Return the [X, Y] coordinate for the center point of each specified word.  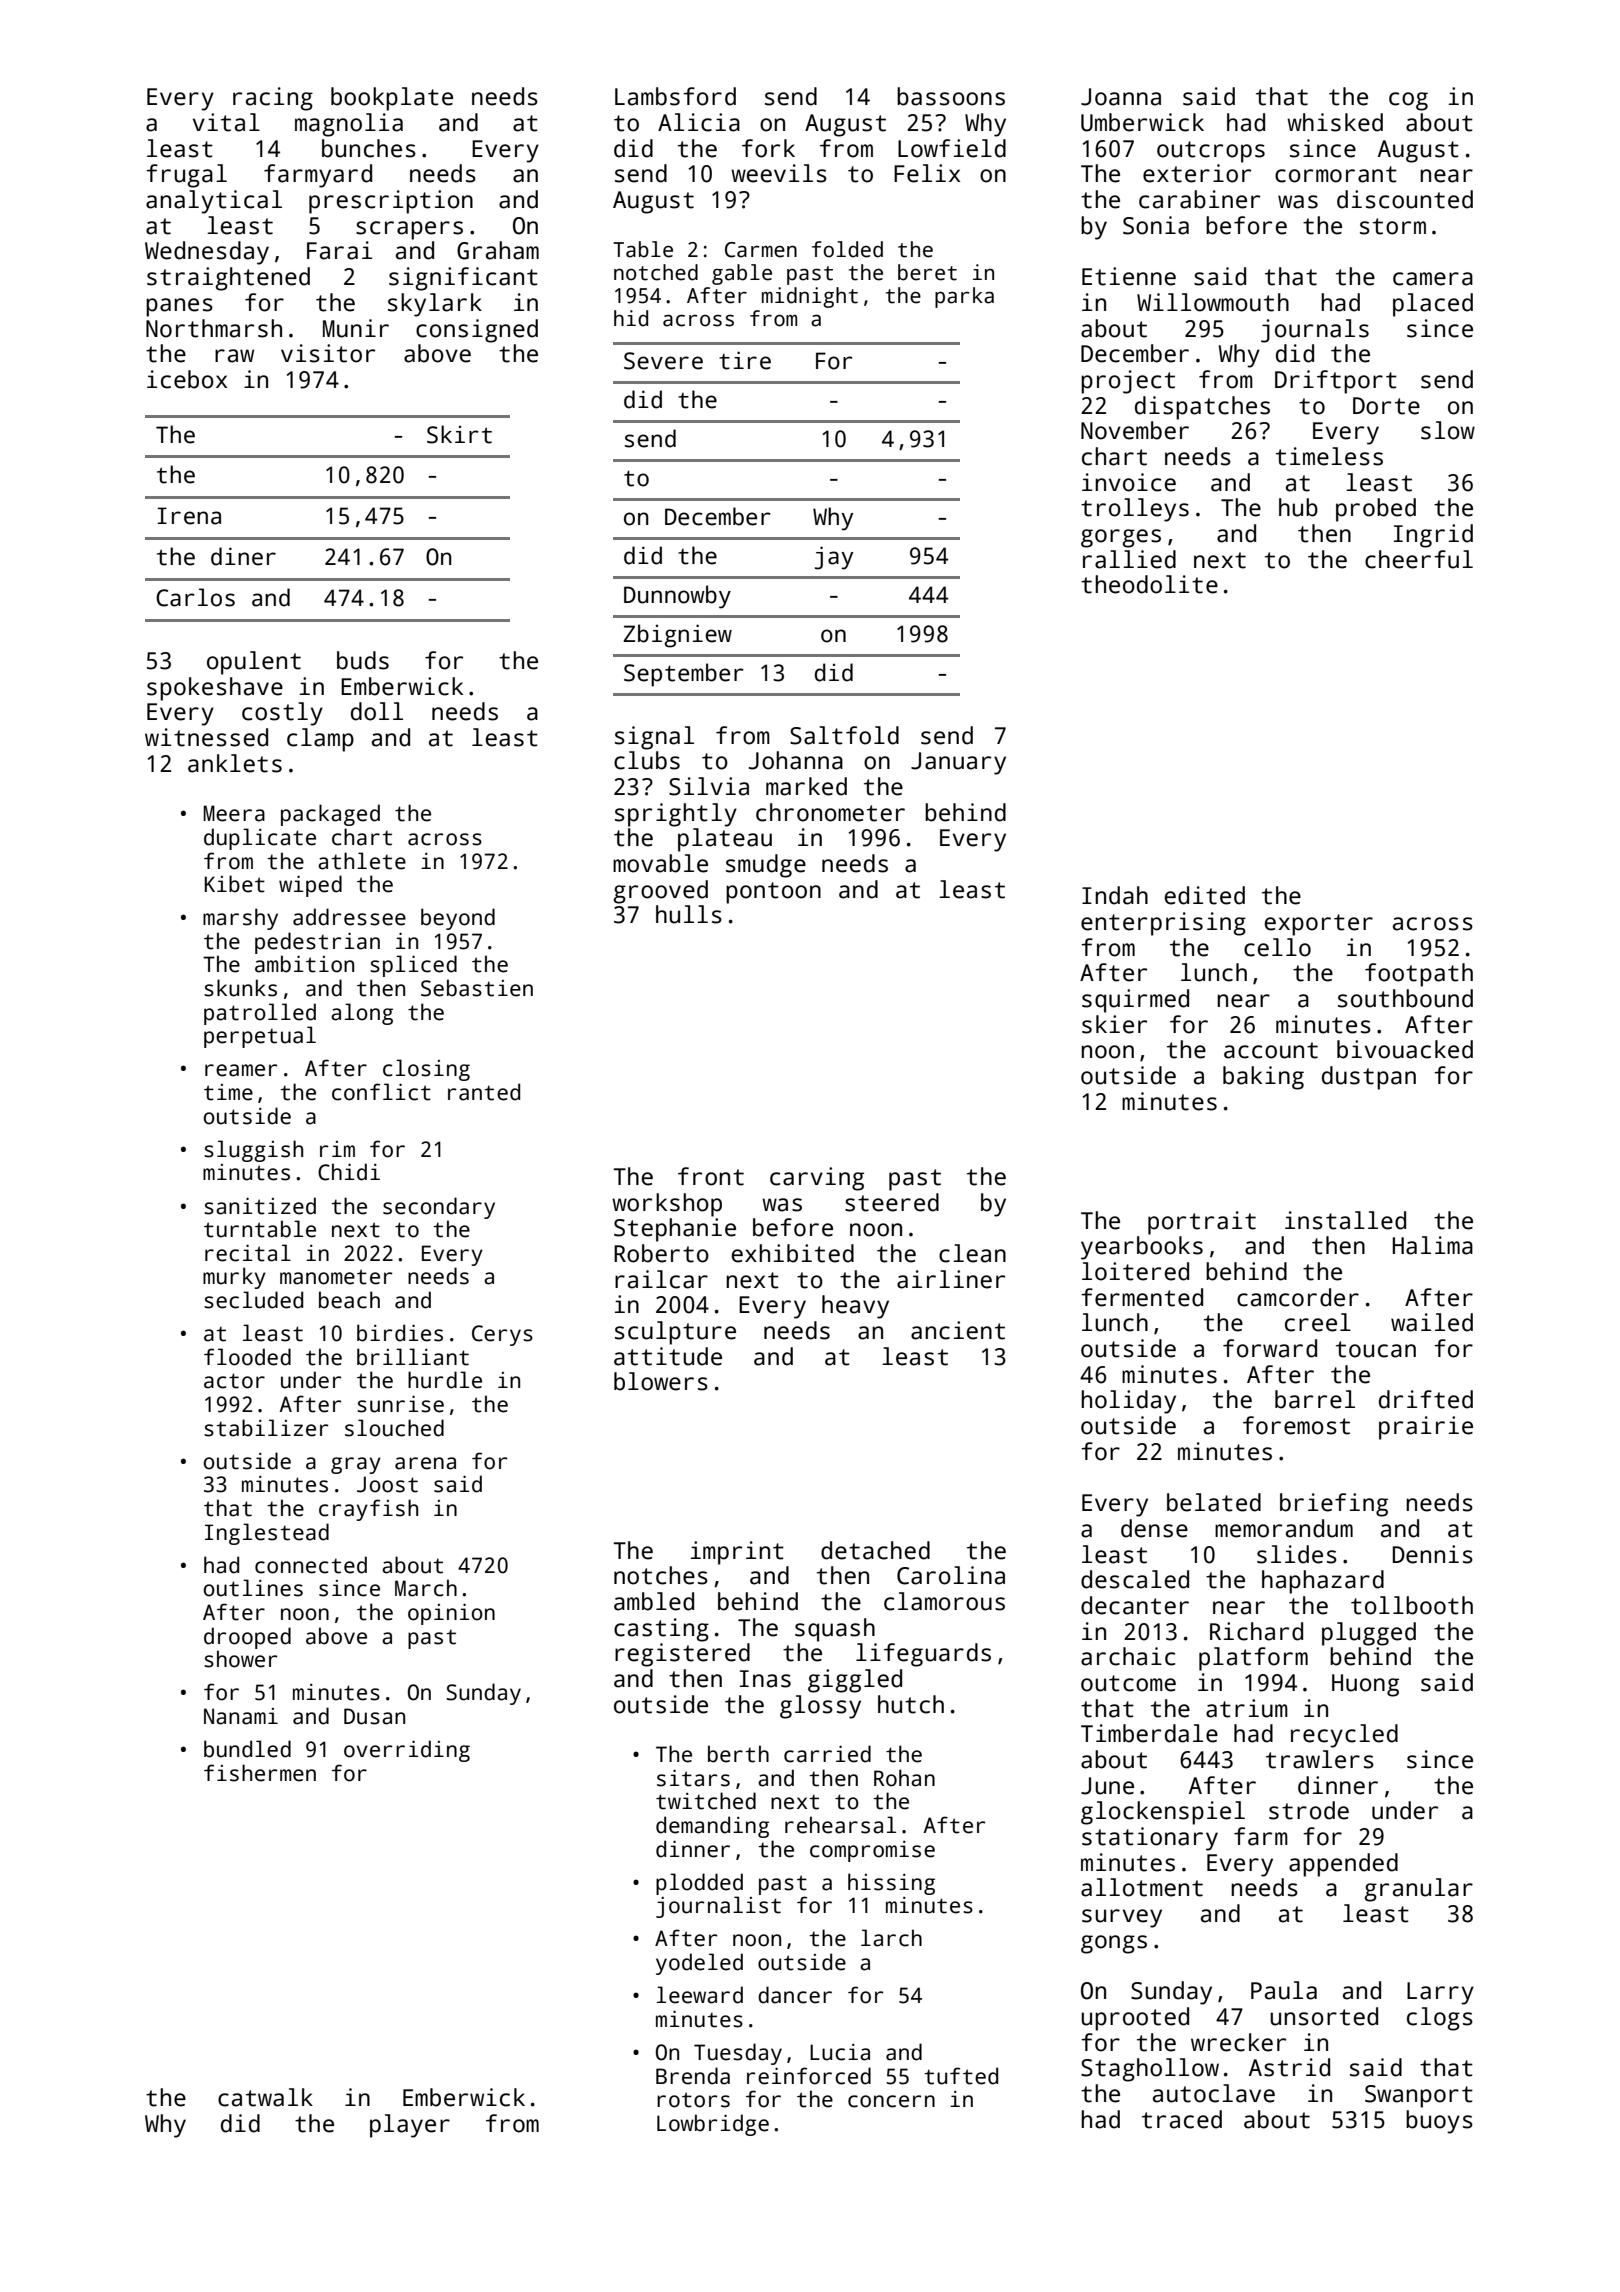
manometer [336, 1277]
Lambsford [675, 96]
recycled [1344, 1736]
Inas [765, 1679]
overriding [407, 1751]
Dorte [1386, 406]
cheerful [1419, 559]
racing [273, 99]
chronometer [830, 812]
